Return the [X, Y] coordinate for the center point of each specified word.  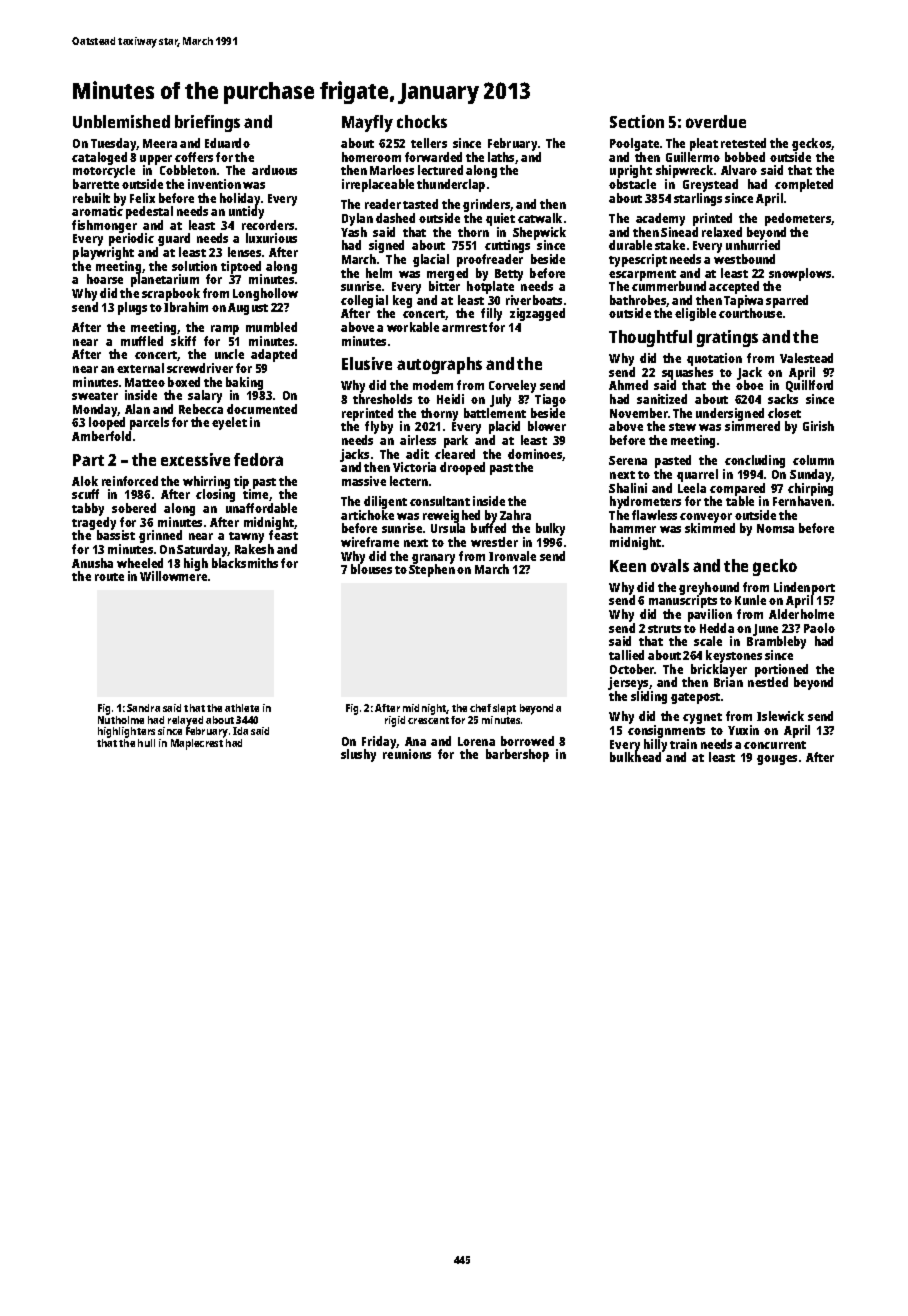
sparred [787, 301]
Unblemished [121, 121]
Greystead [710, 185]
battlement [495, 413]
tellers [429, 143]
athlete [242, 708]
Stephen [432, 571]
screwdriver [200, 368]
